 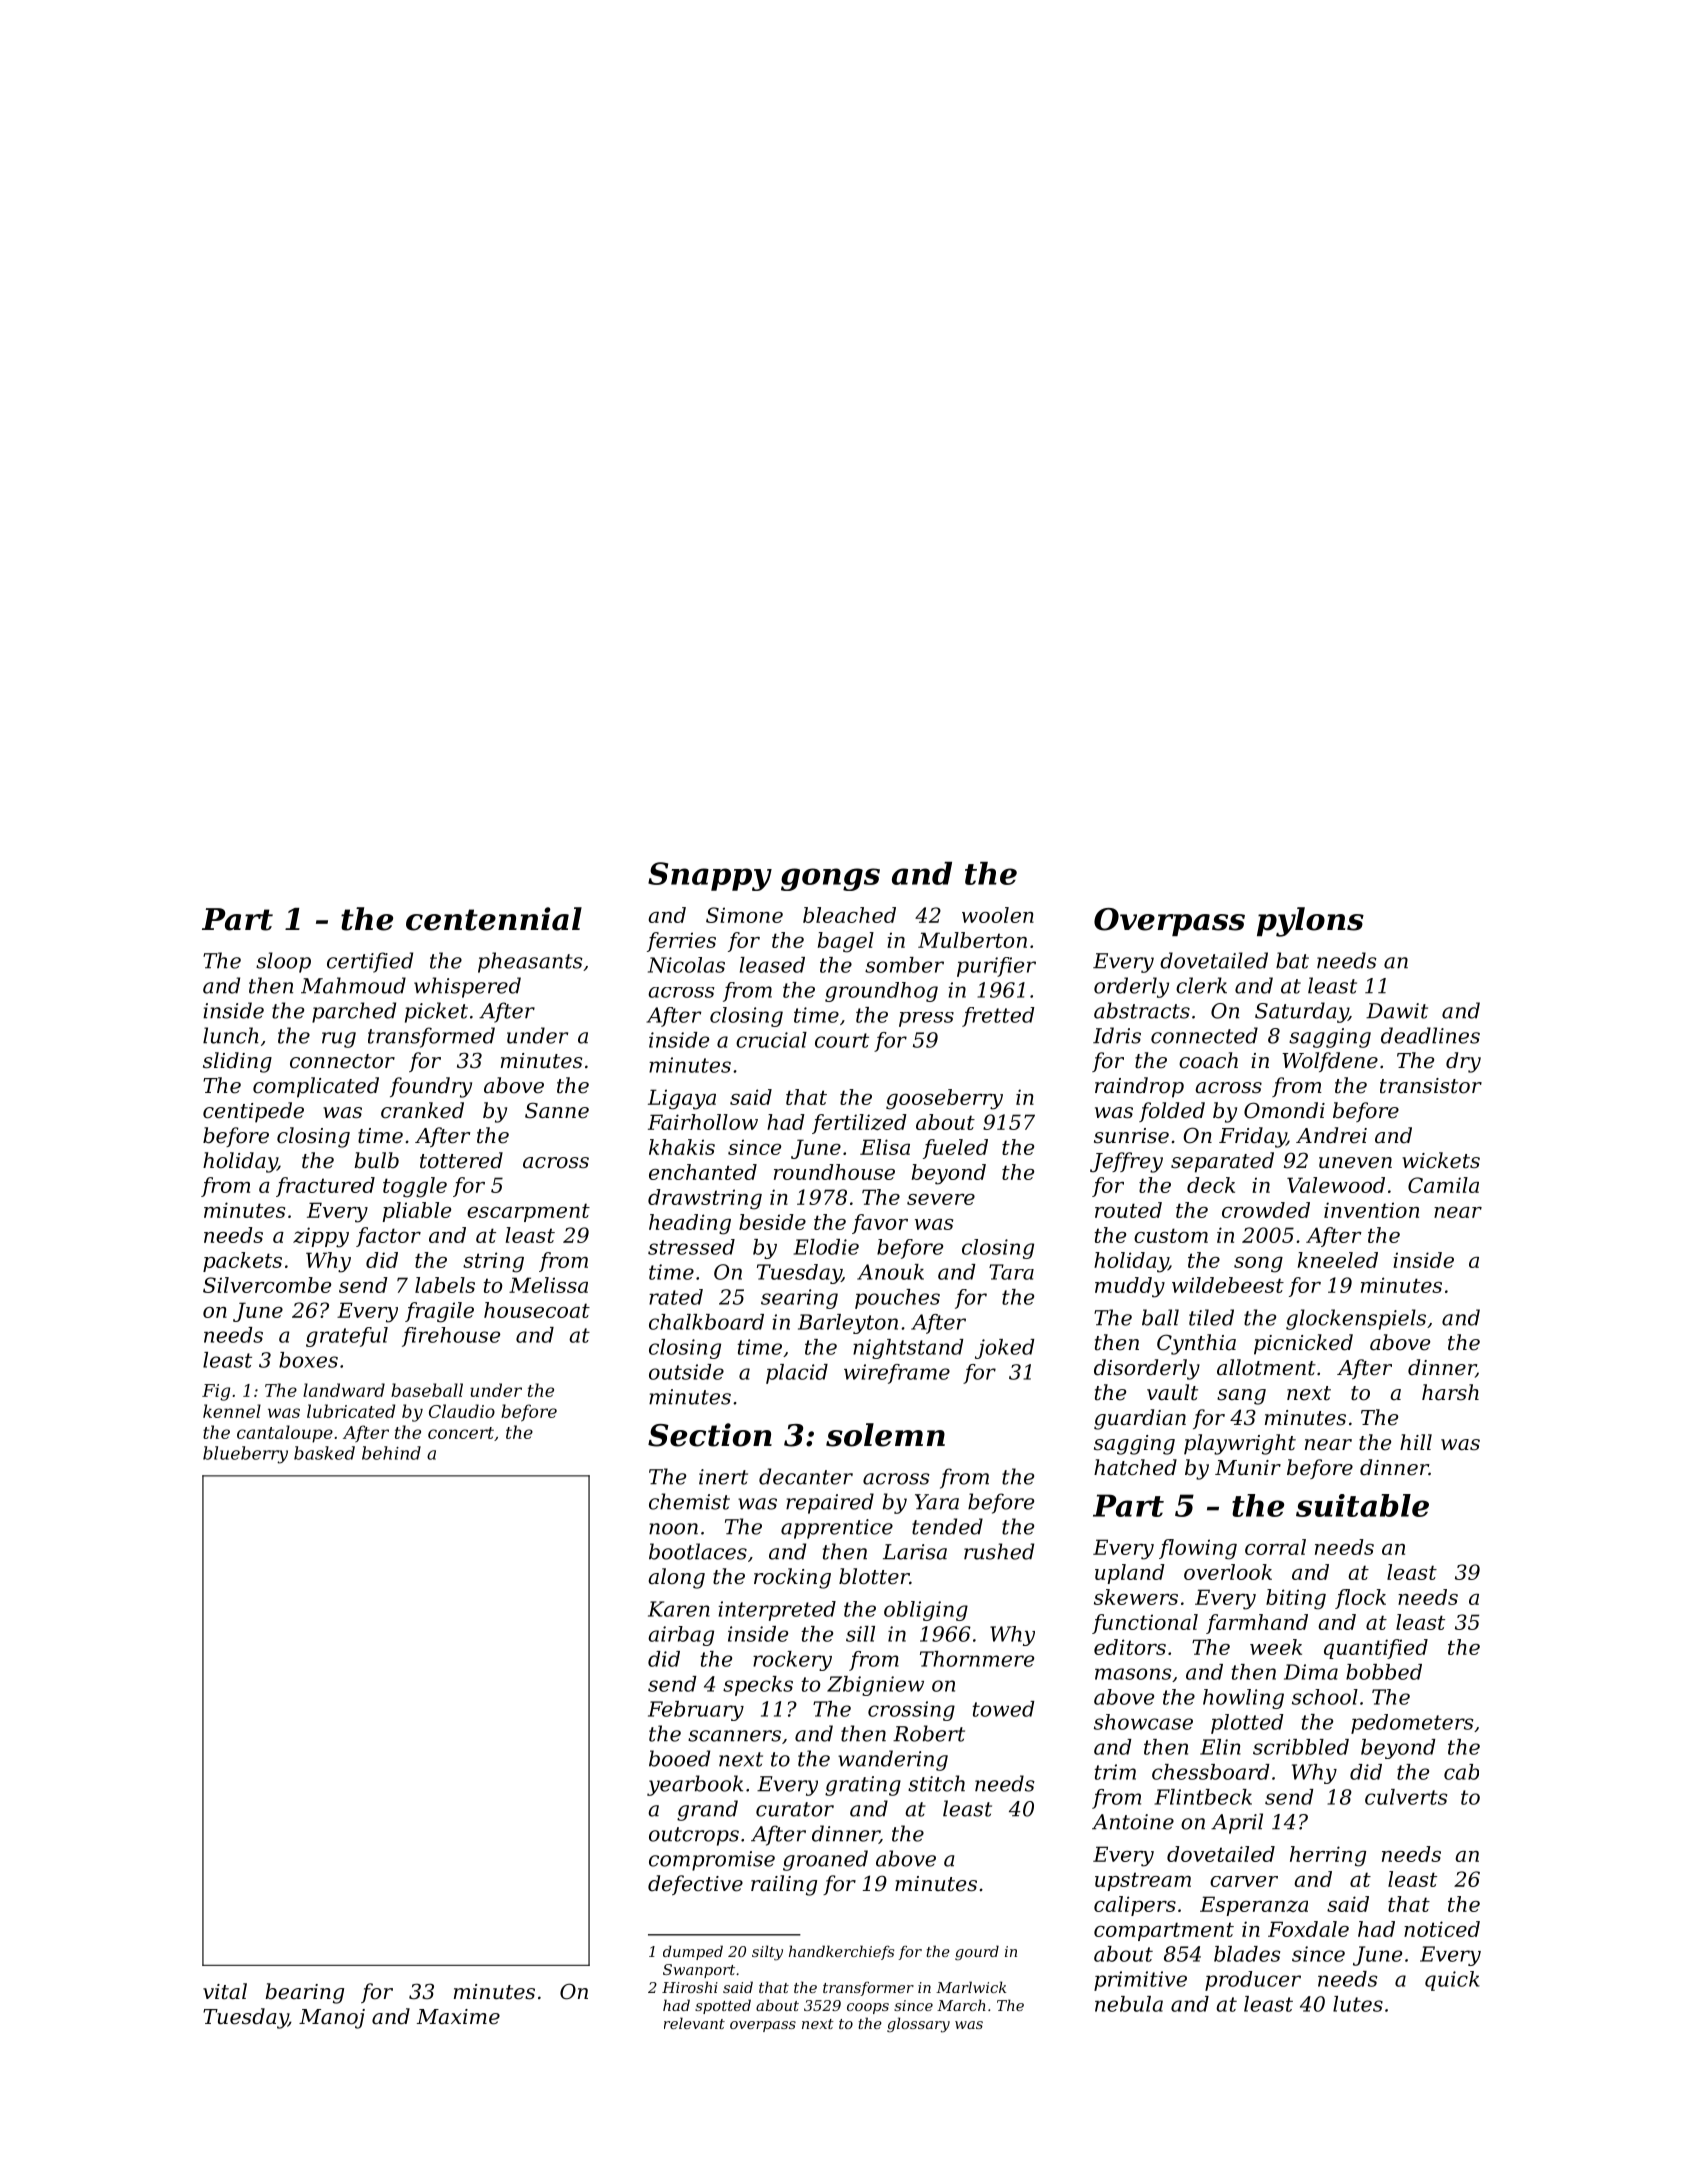 I want to click on pylons, so click(x=1310, y=922).
